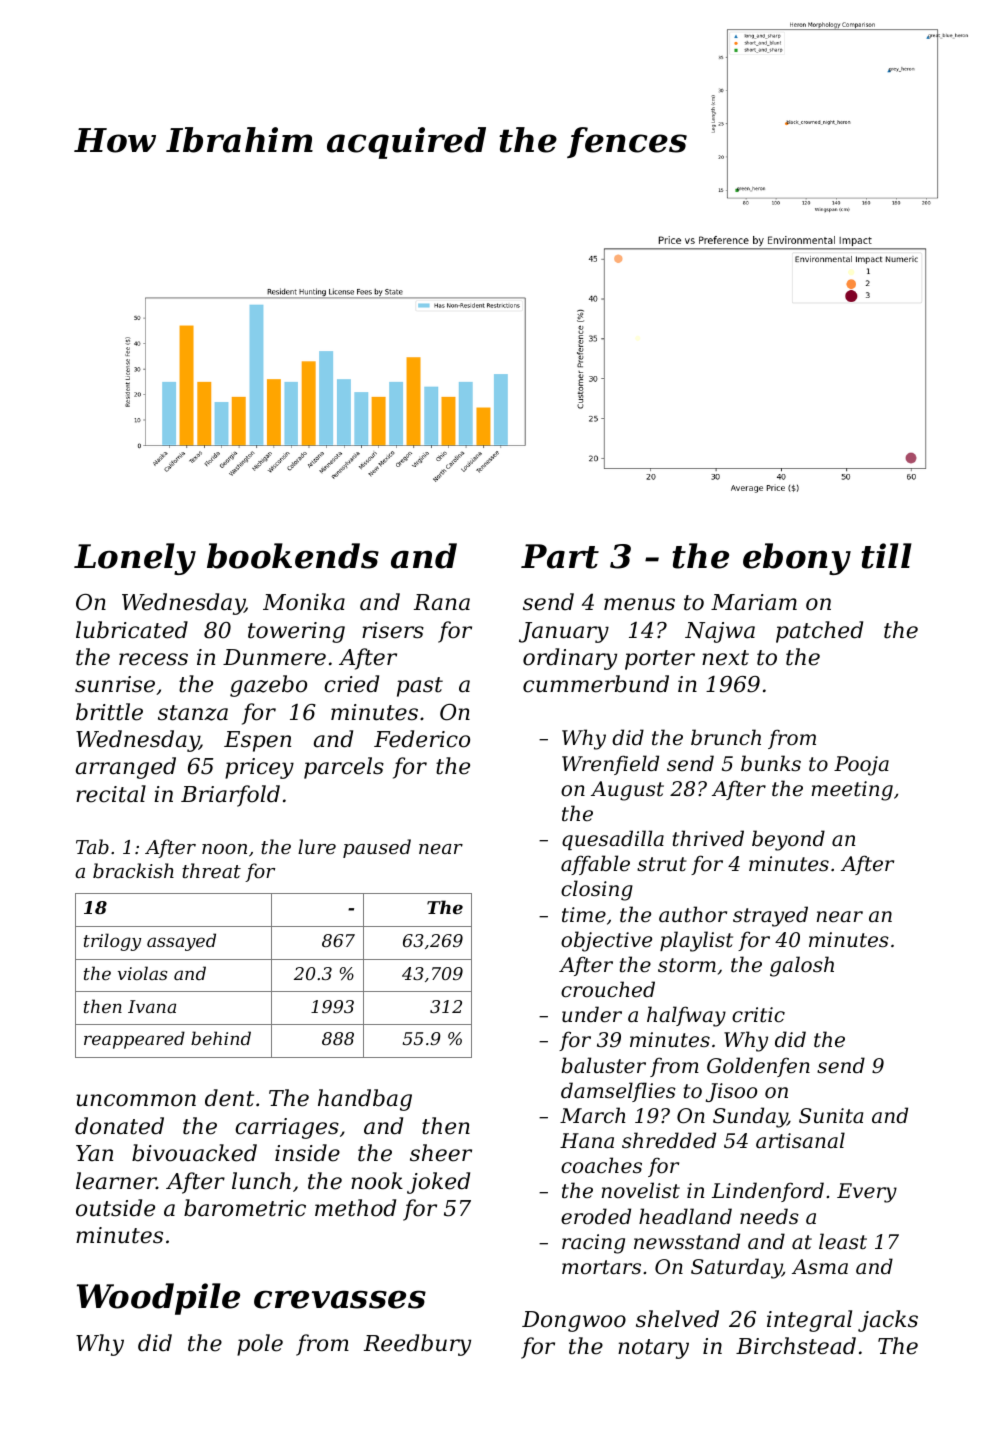  I want to click on violas, so click(142, 973).
